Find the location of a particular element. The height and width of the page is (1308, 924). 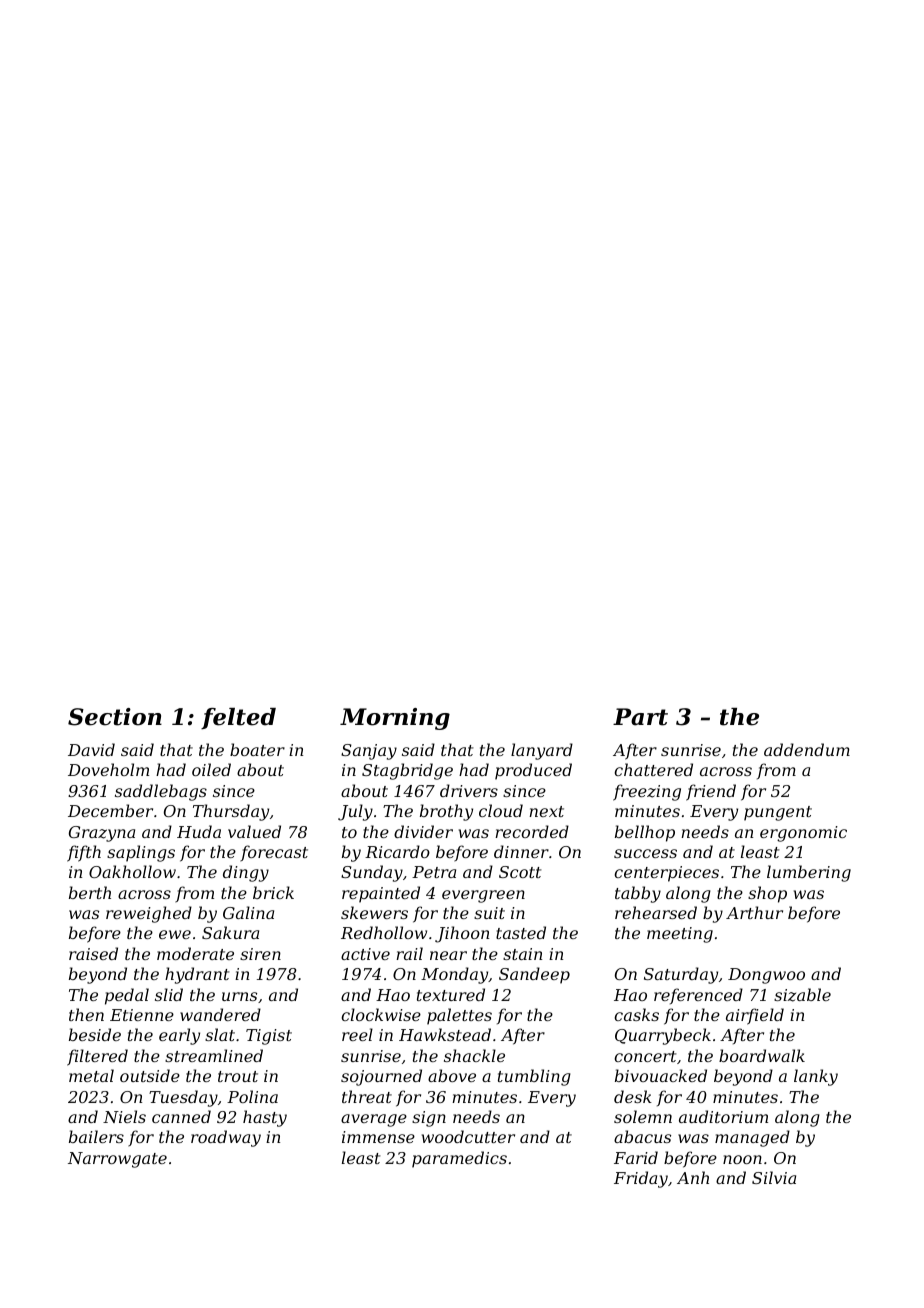

Saturday is located at coordinates (681, 975).
